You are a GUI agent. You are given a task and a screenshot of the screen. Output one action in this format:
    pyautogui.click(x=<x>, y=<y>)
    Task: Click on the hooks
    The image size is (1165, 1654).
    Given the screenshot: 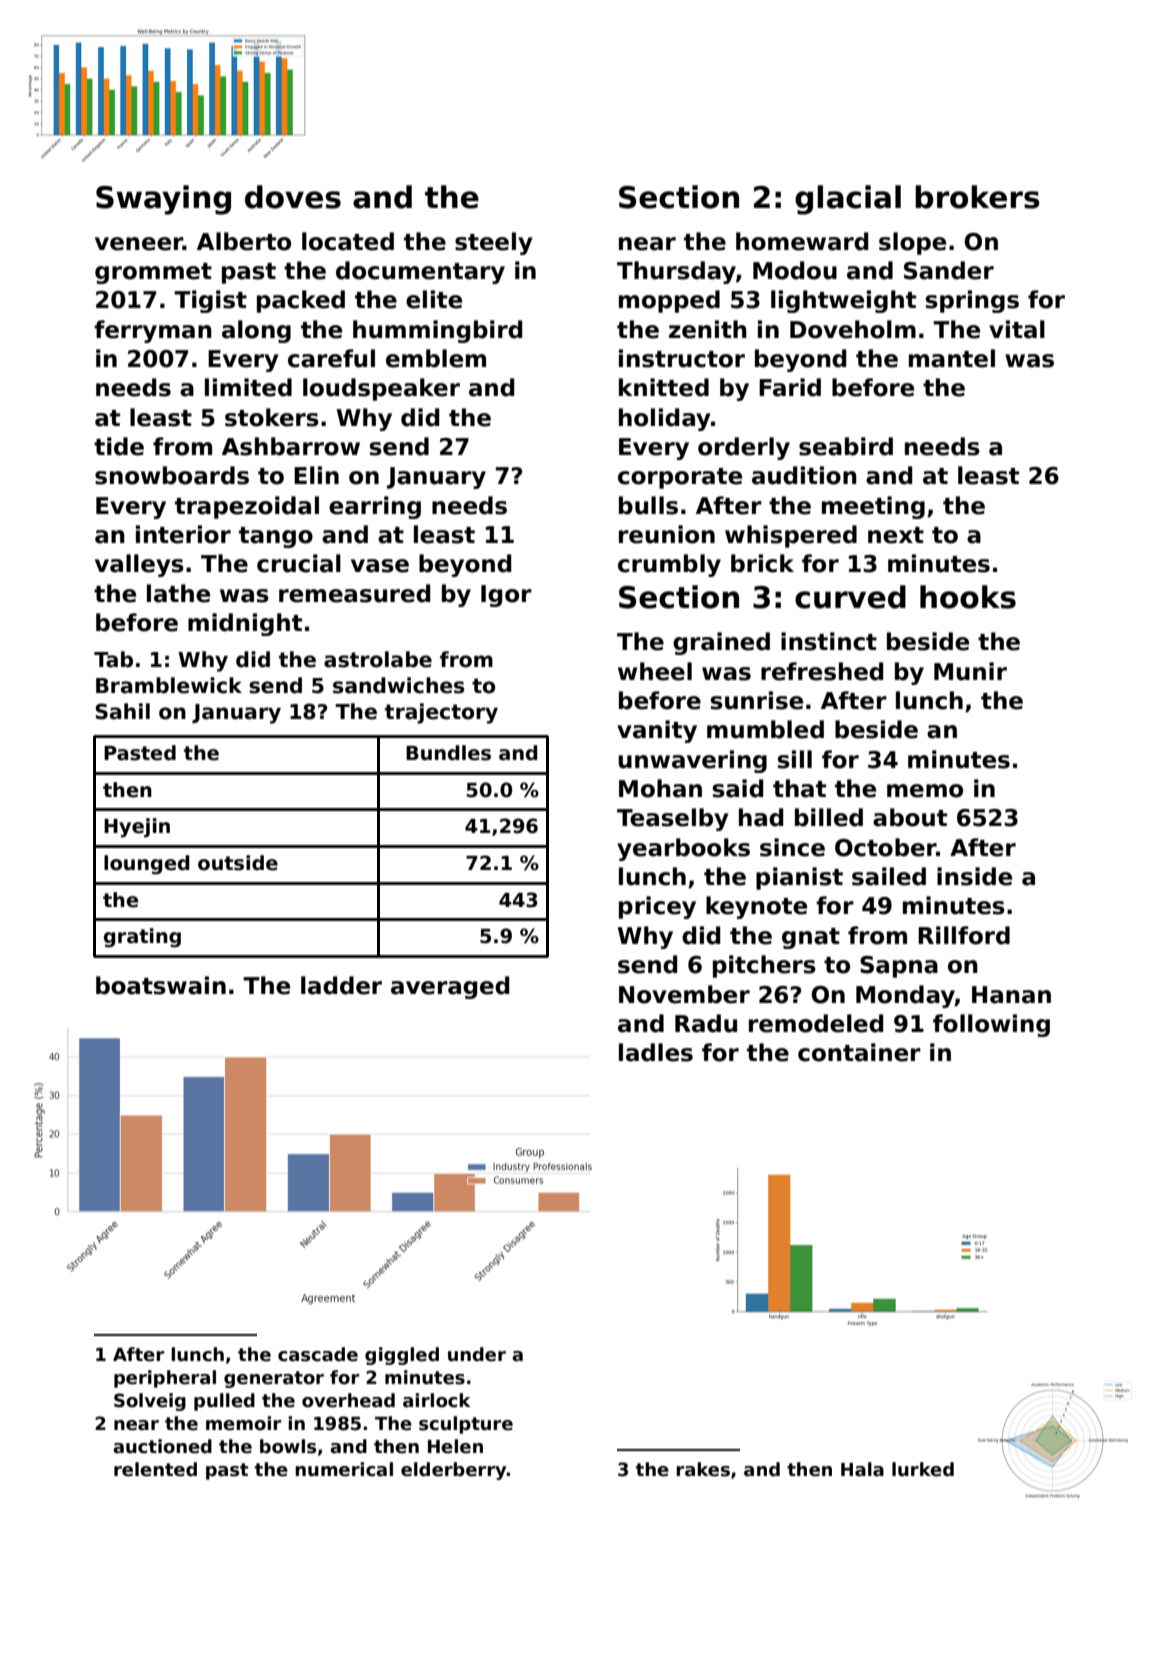 What is the action you would take?
    pyautogui.click(x=968, y=597)
